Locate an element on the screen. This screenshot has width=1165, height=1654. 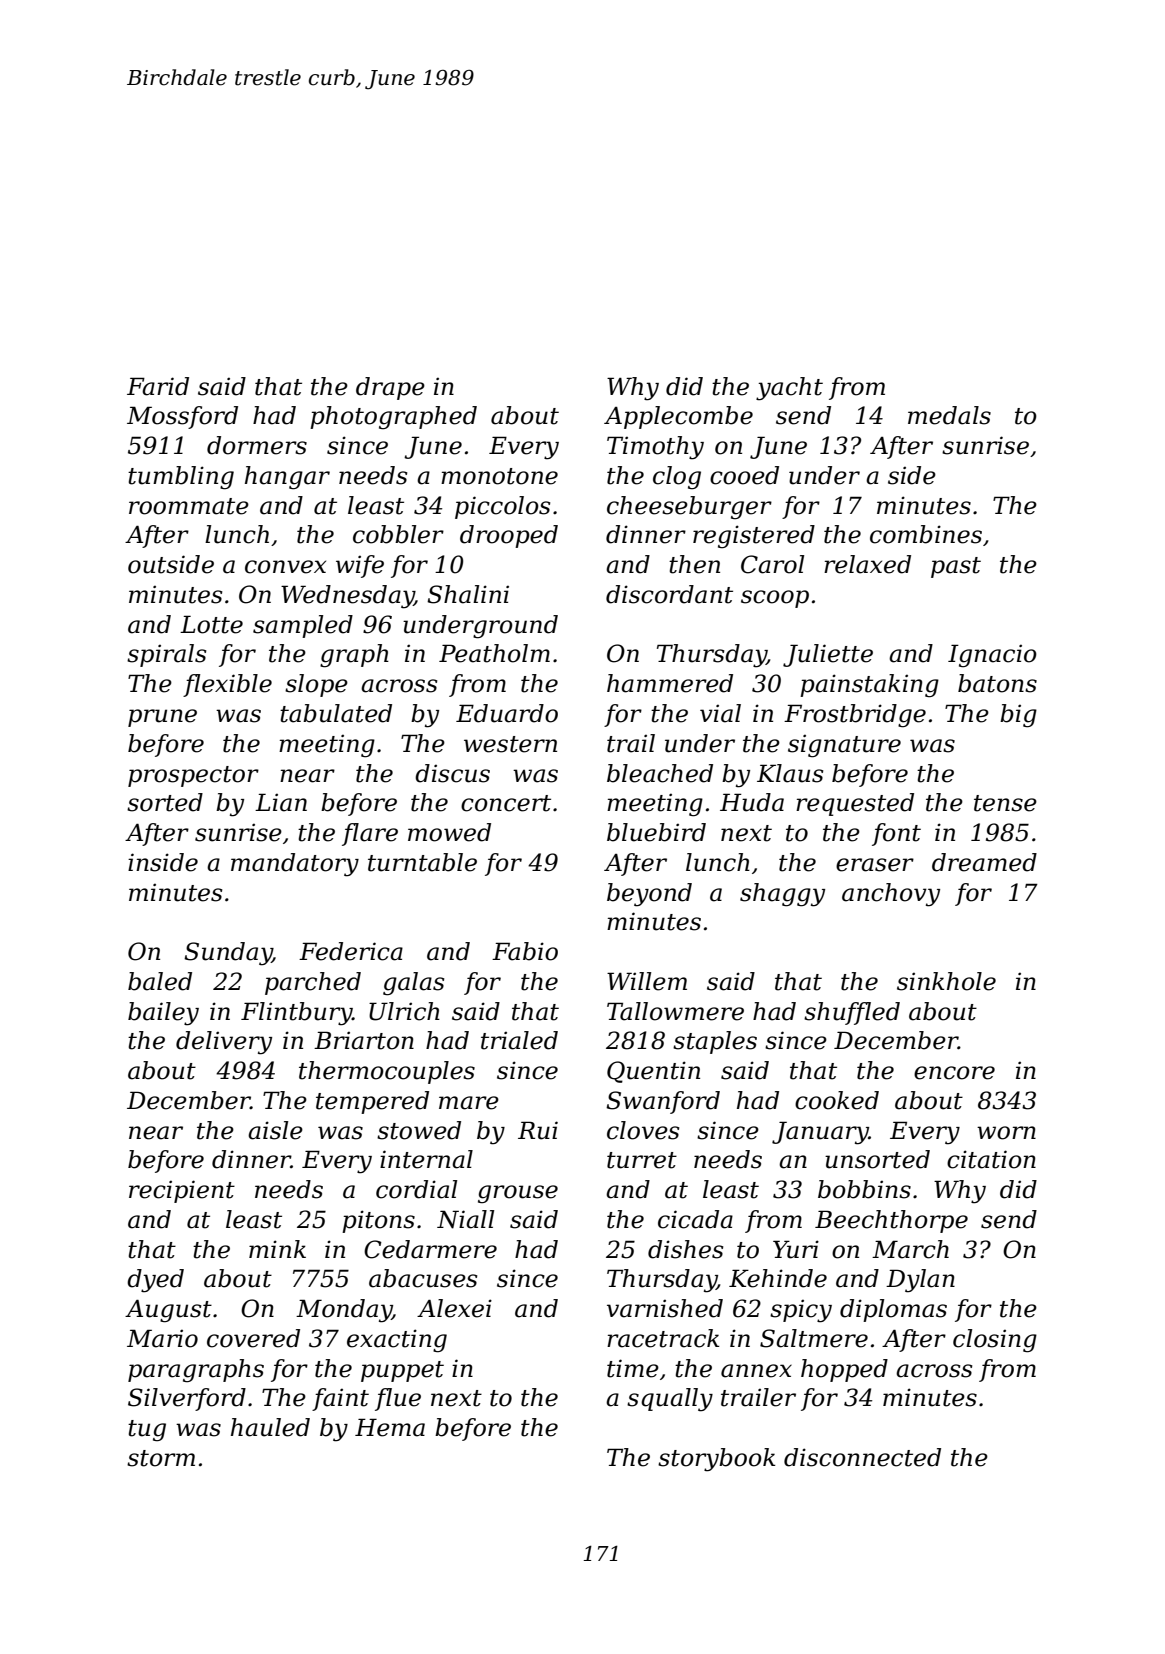
Hema is located at coordinates (390, 1427).
